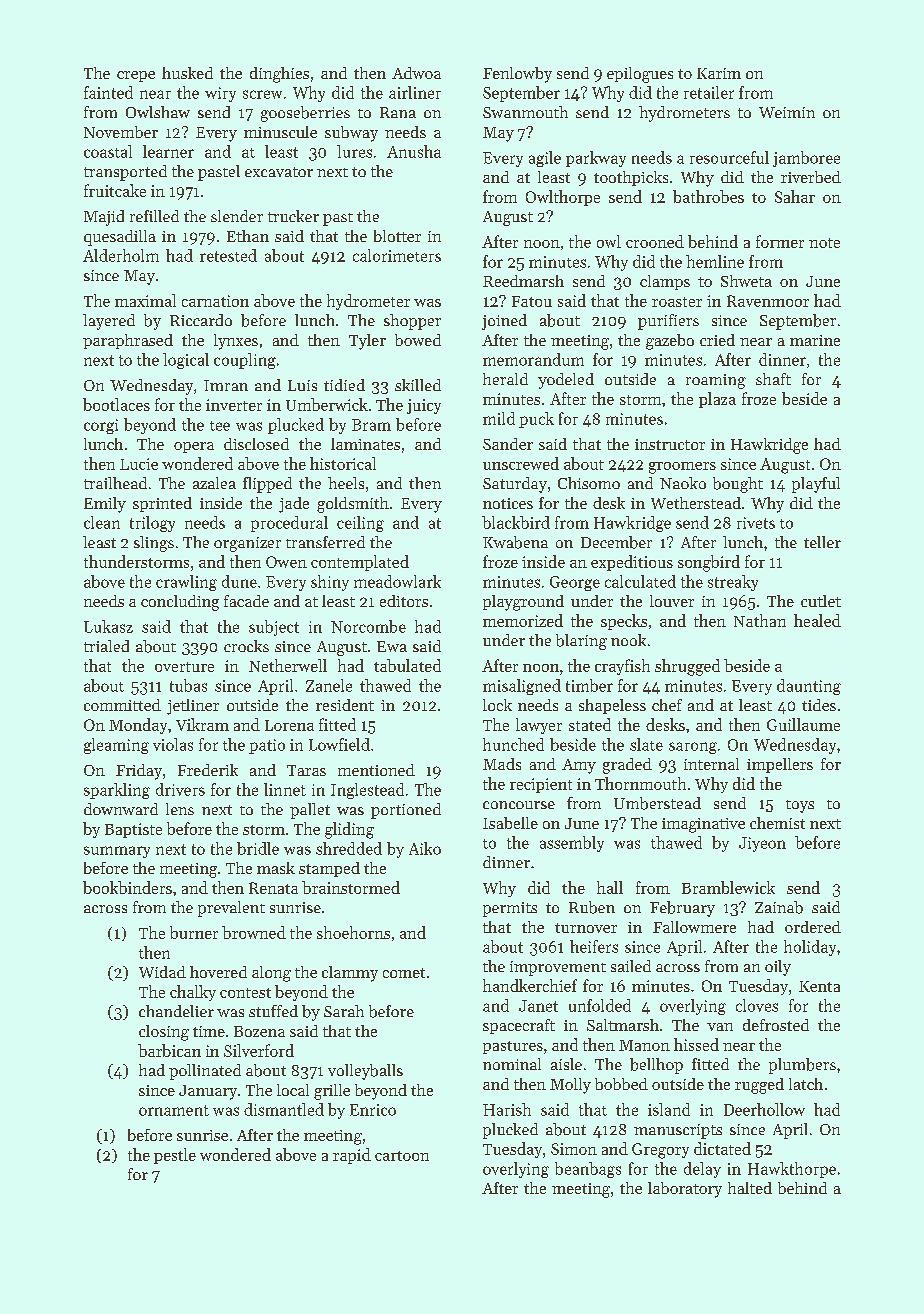 The image size is (924, 1314). What do you see at coordinates (507, 1109) in the image?
I see `Harish` at bounding box center [507, 1109].
